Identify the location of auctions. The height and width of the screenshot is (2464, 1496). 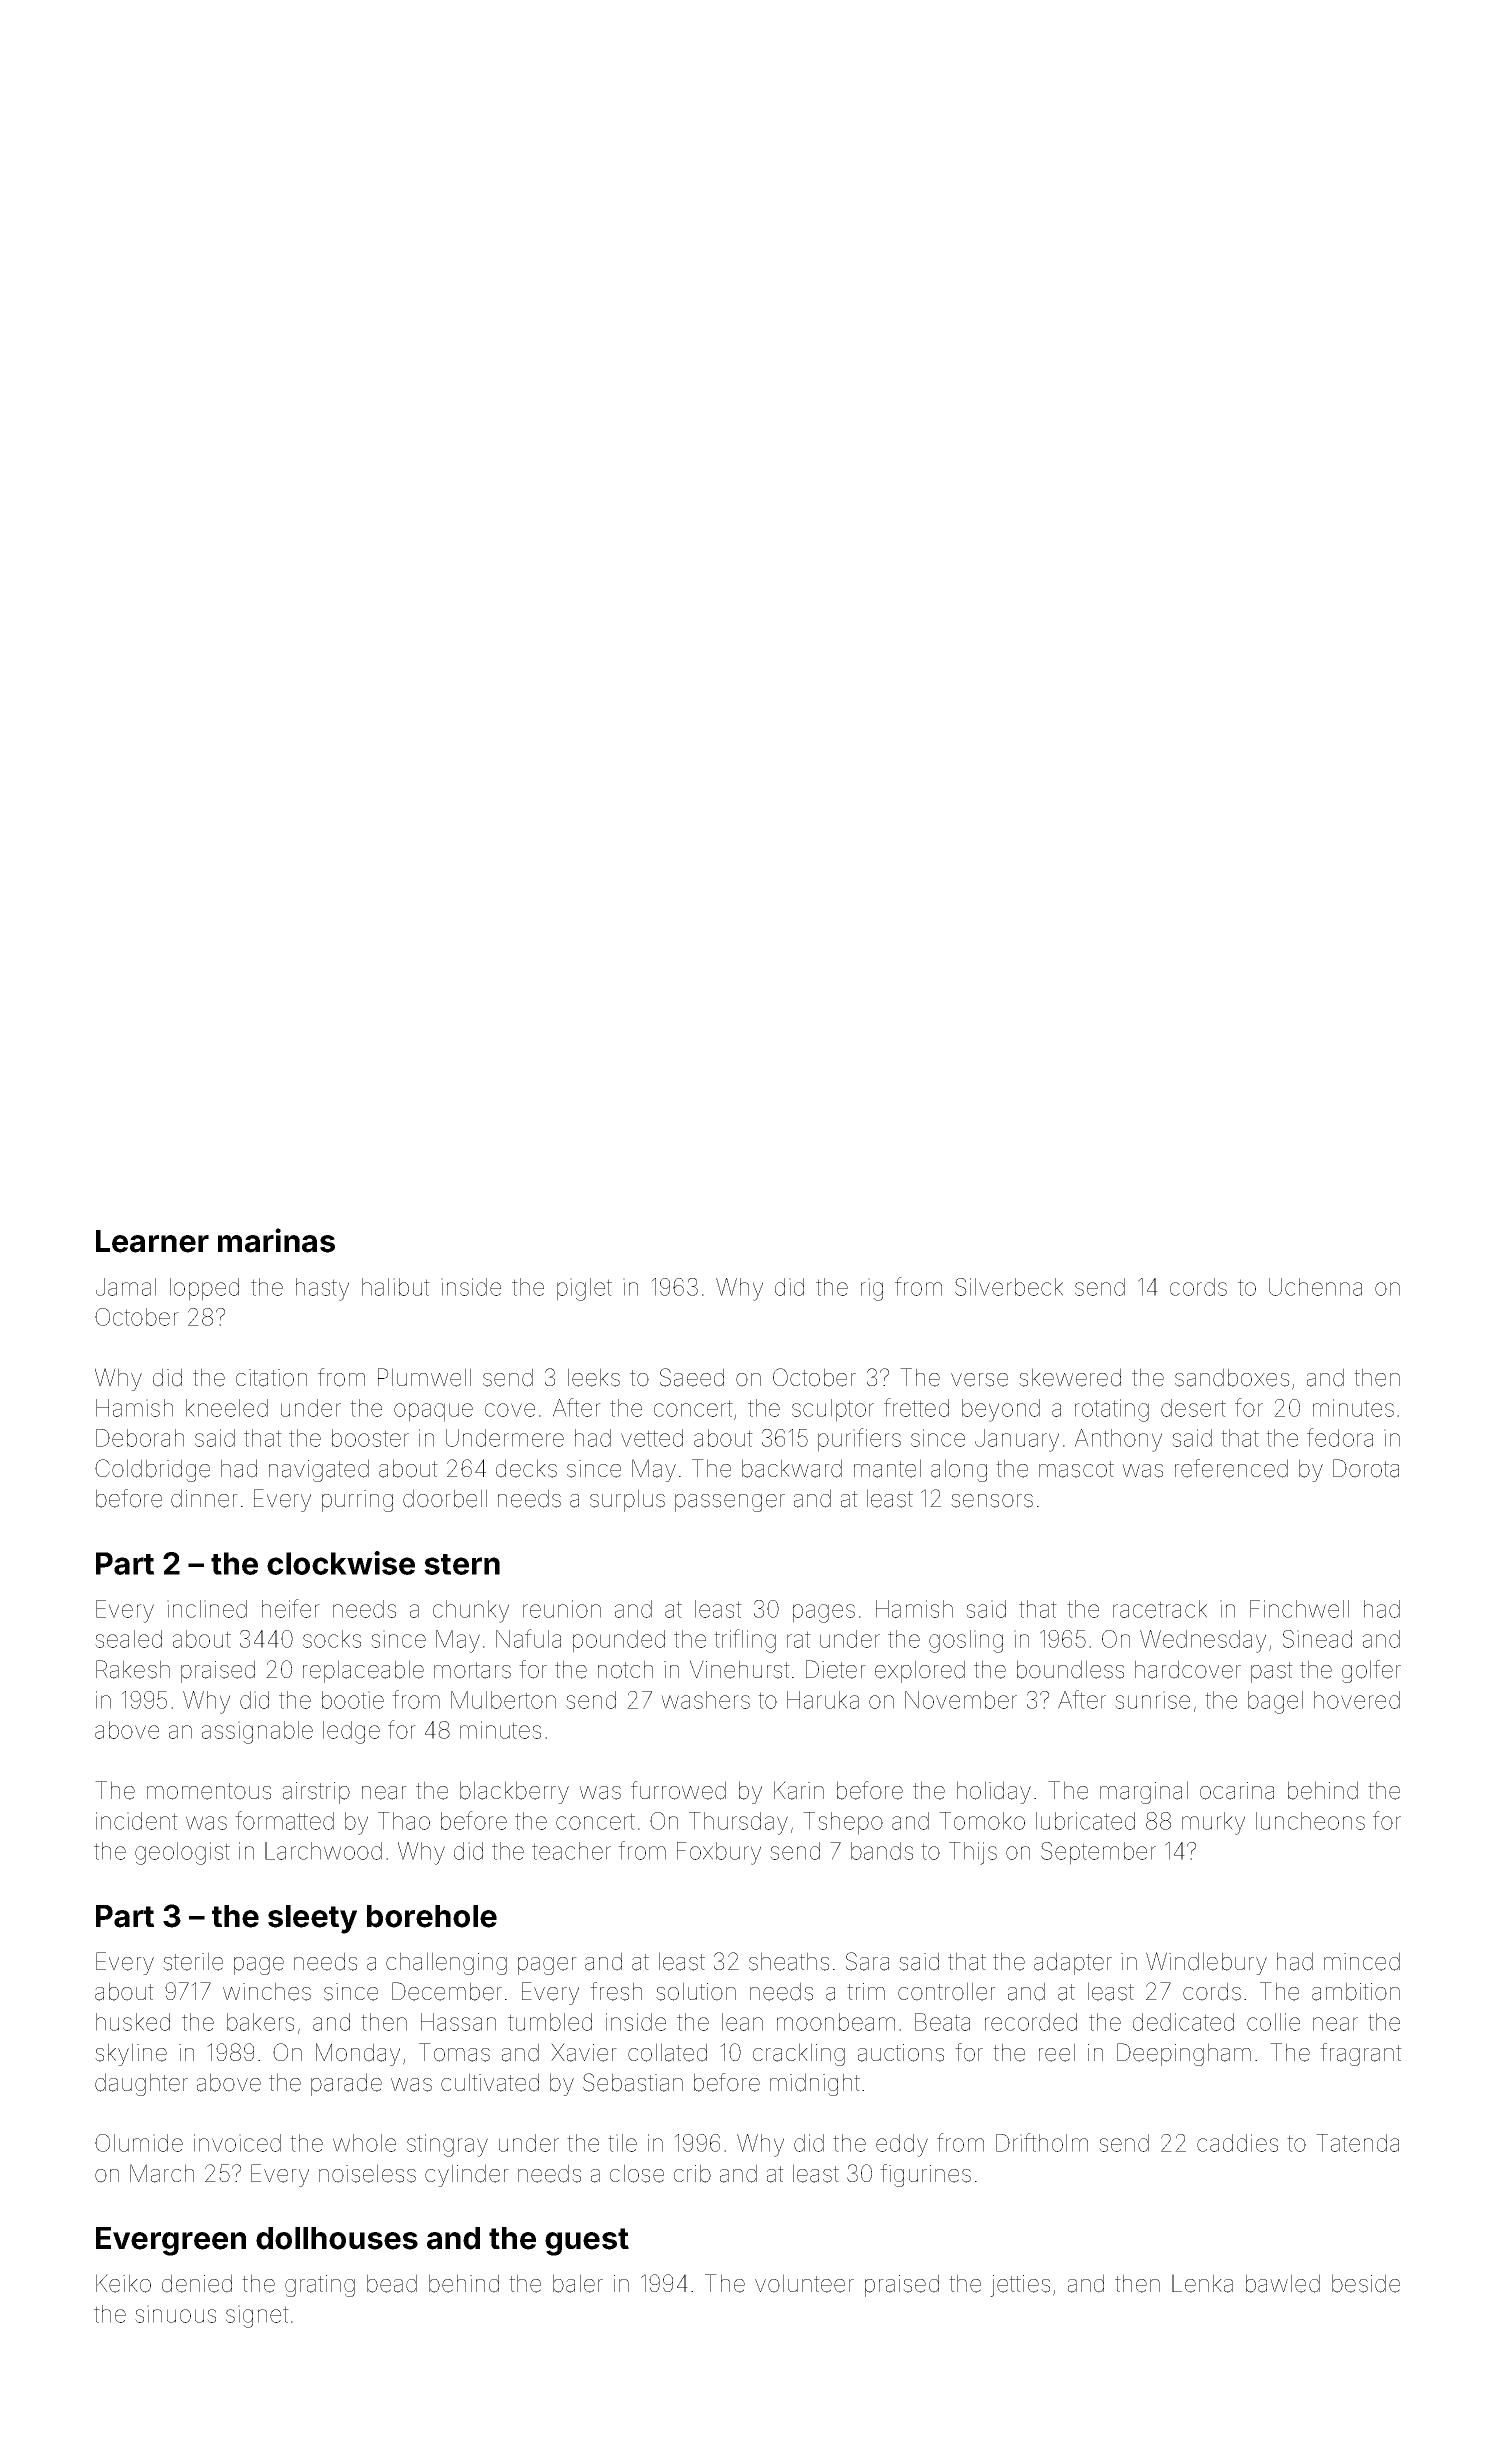
(901, 2053).
